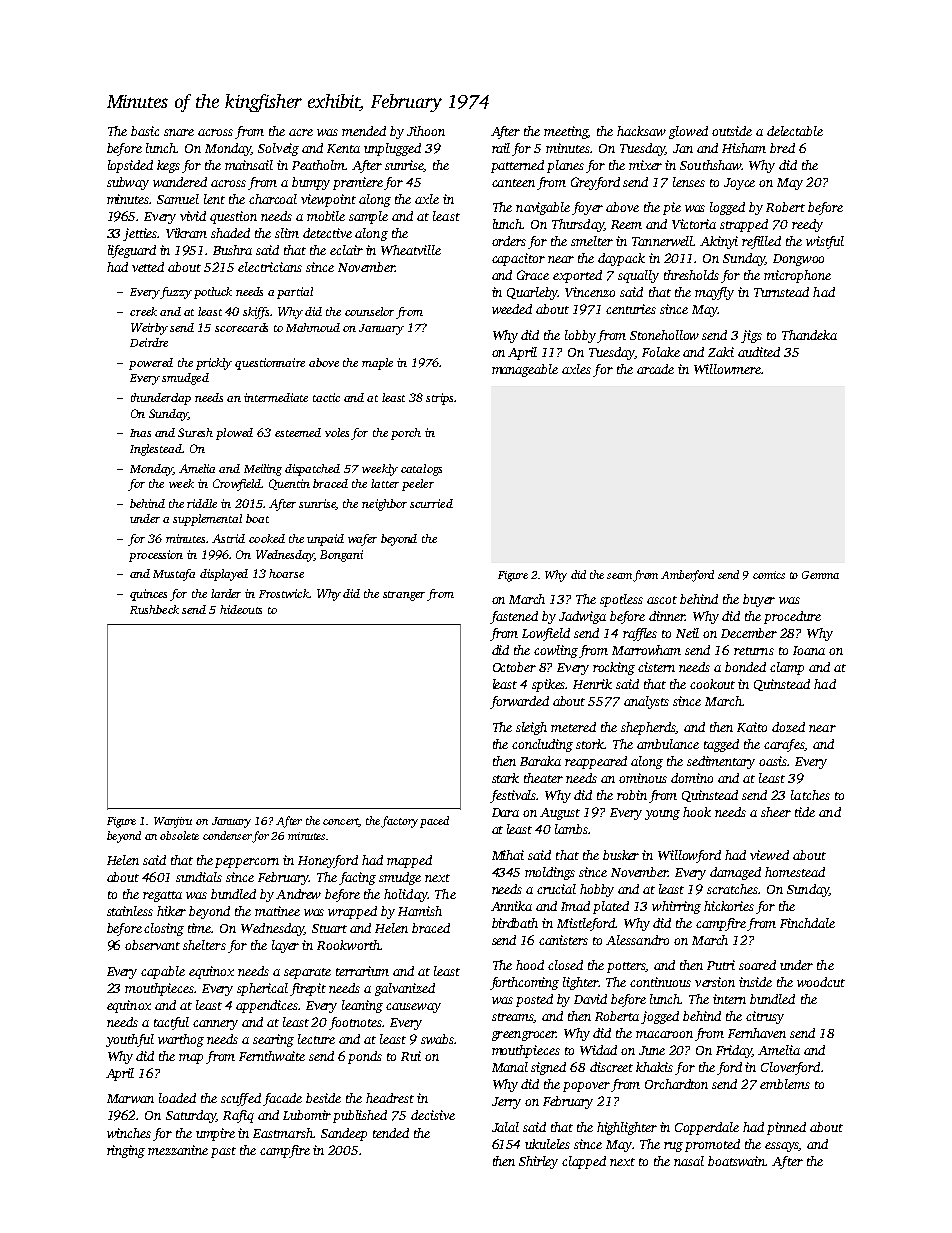 Image resolution: width=952 pixels, height=1233 pixels. Describe the element at coordinates (566, 132) in the screenshot. I see `meeting` at that location.
